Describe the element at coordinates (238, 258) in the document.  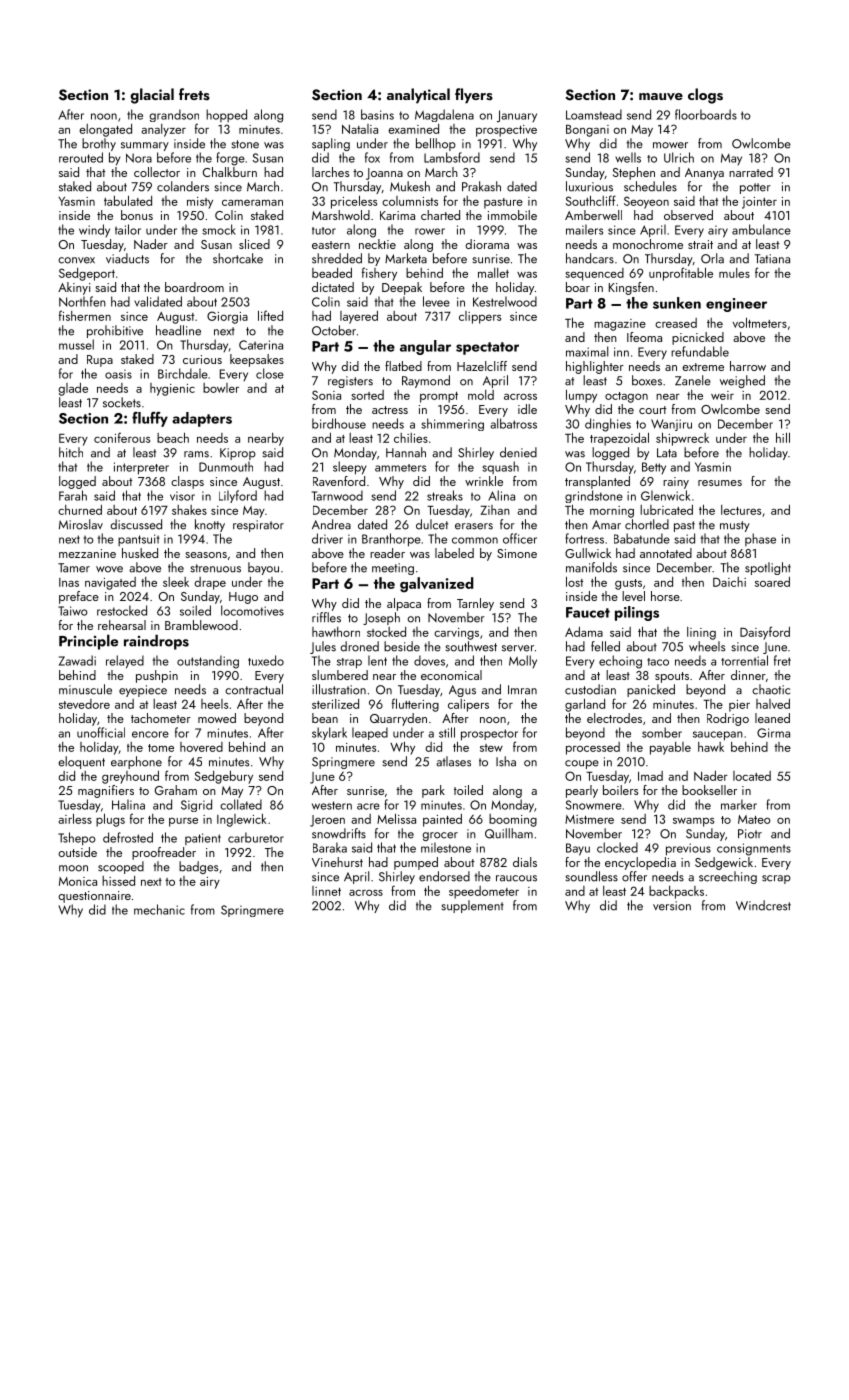
I see `shortcake` at that location.
